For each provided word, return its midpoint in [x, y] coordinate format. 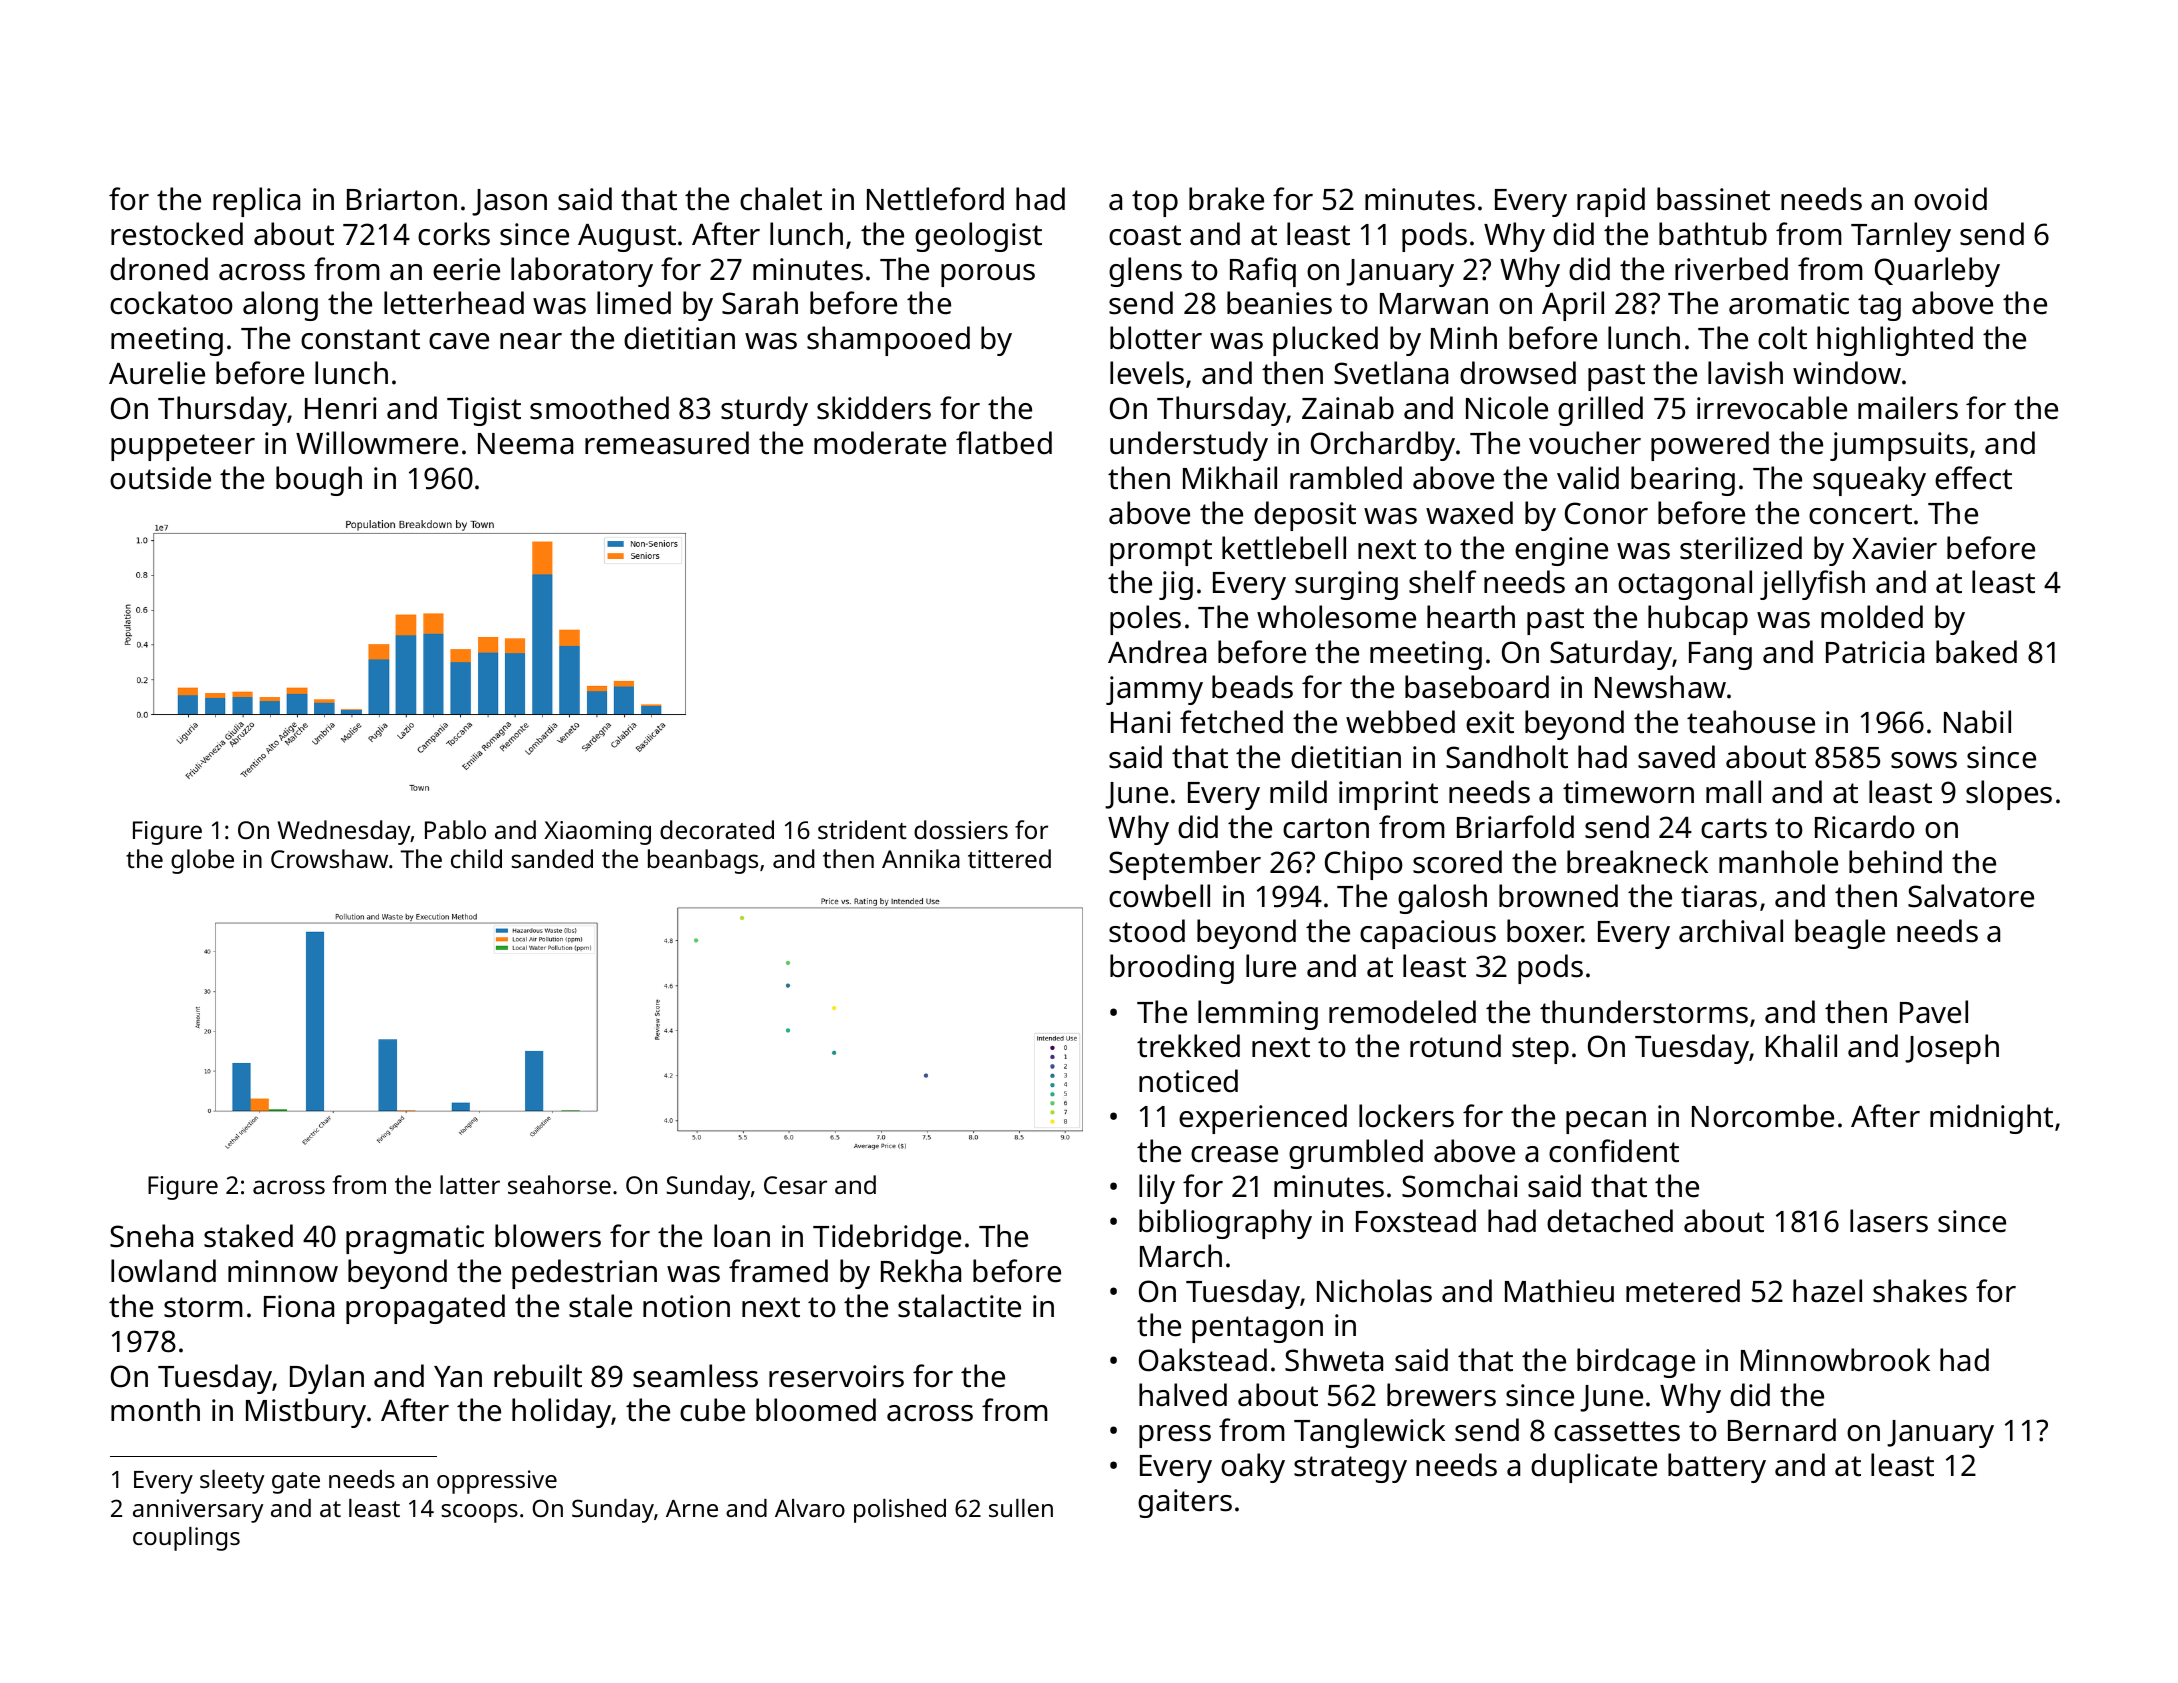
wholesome [1336, 617]
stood [1147, 931]
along [280, 306]
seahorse [559, 1184]
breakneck [1637, 862]
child [476, 858]
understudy [1189, 446]
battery [1717, 1468]
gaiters [1185, 1503]
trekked [1188, 1046]
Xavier [1894, 548]
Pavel [1934, 1012]
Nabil [1977, 722]
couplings [186, 1539]
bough [319, 481]
